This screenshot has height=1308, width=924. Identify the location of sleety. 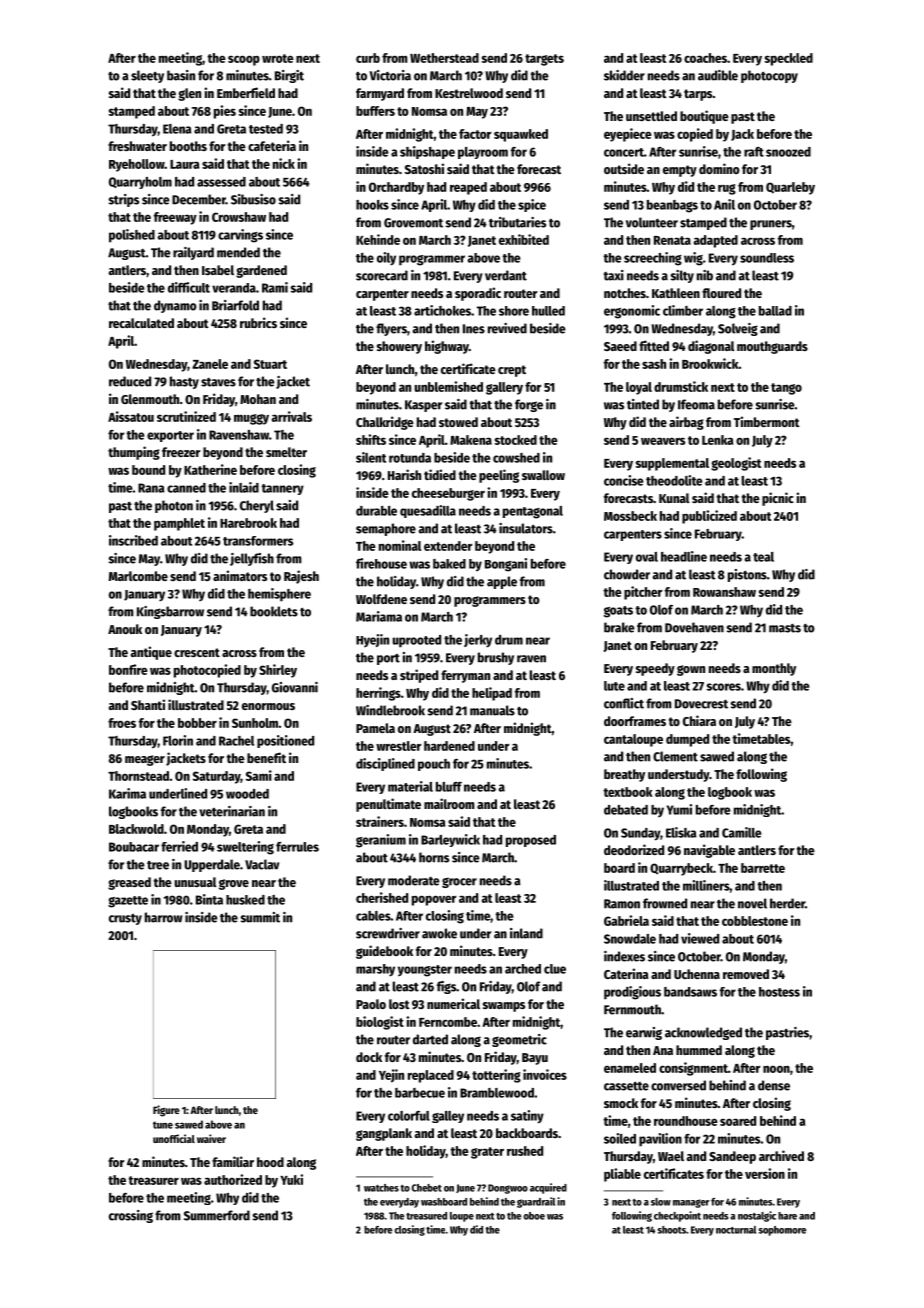
(147, 76).
